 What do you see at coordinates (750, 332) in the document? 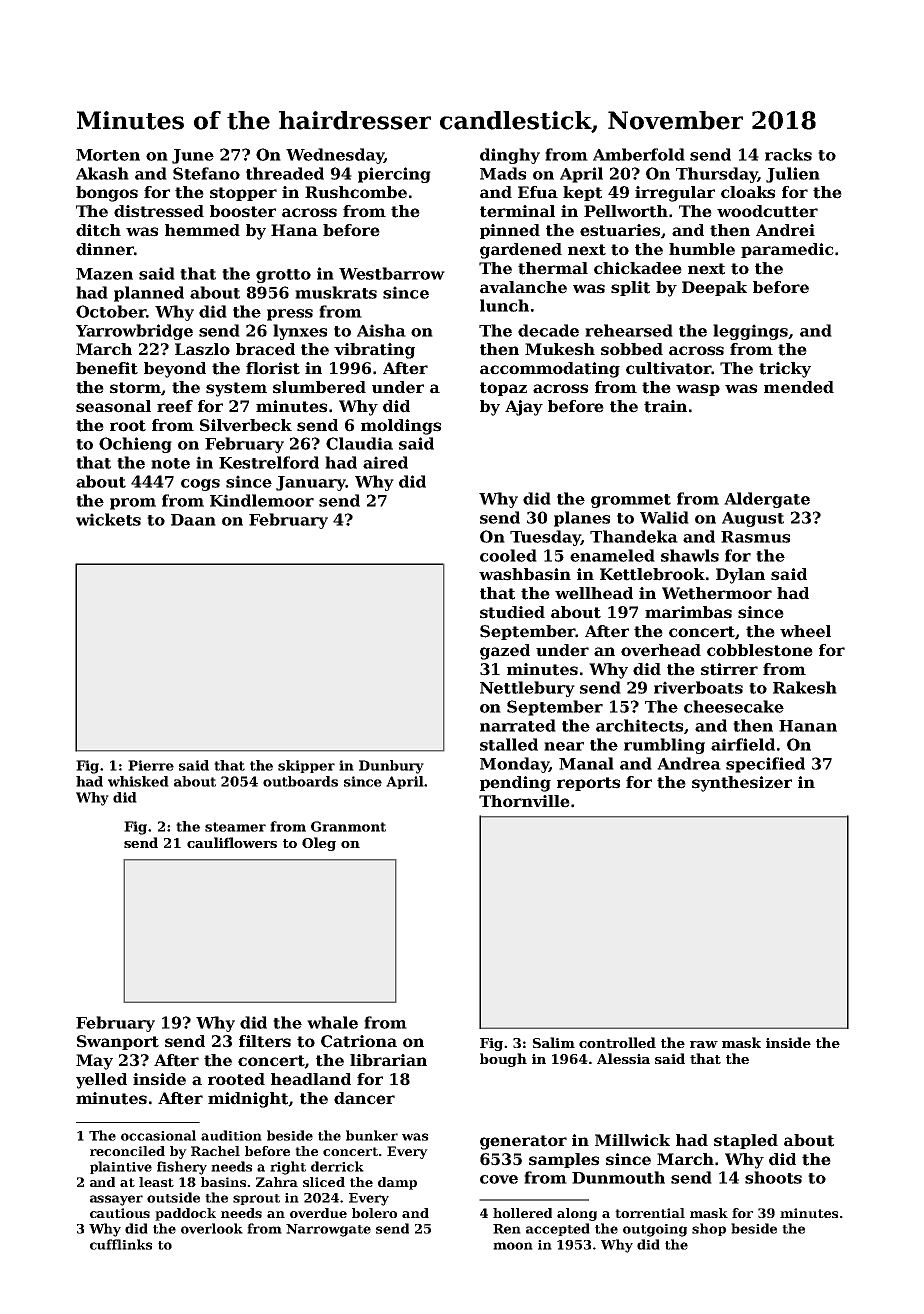
I see `leggings` at bounding box center [750, 332].
